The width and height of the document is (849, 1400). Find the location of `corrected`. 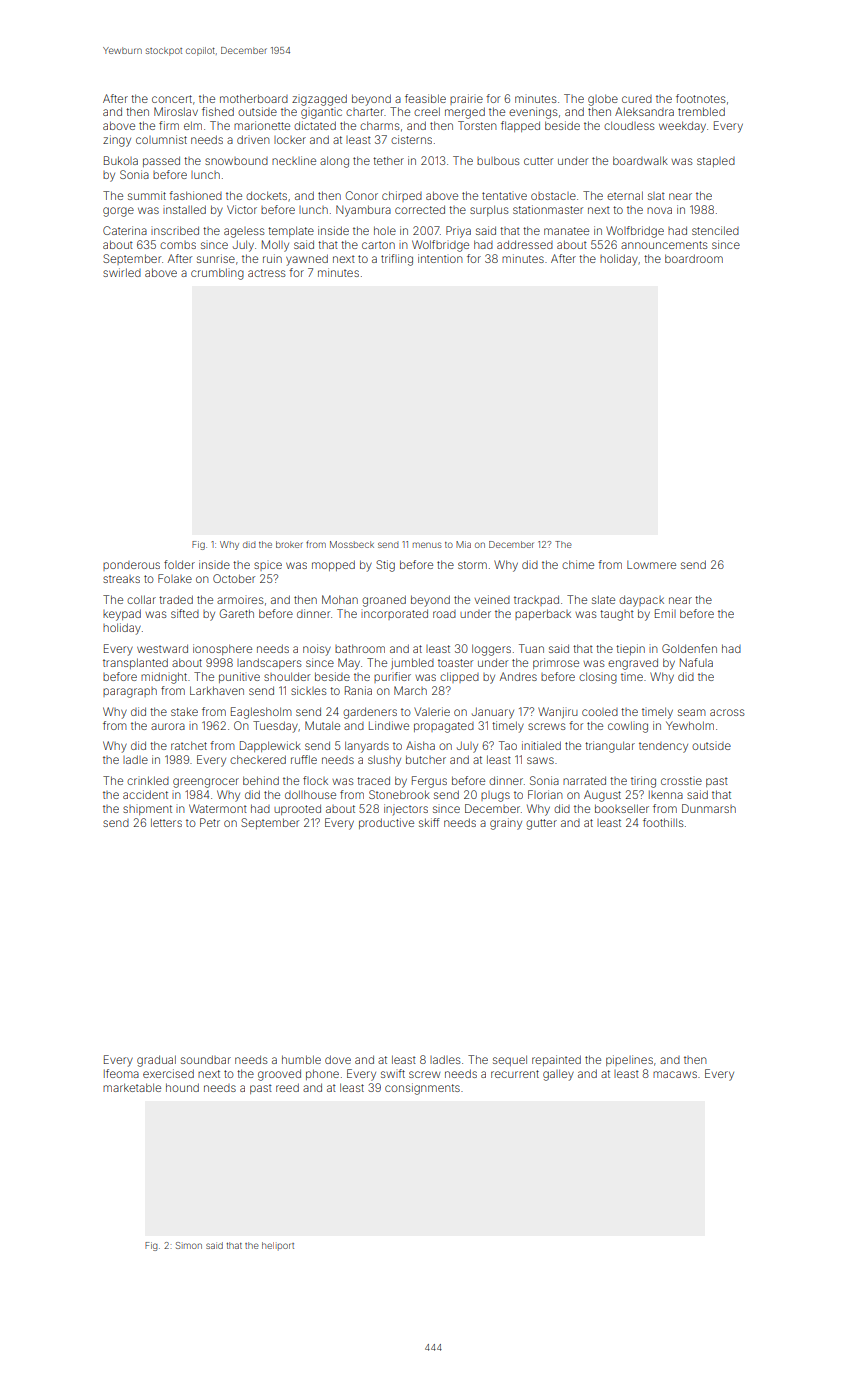

corrected is located at coordinates (420, 209).
